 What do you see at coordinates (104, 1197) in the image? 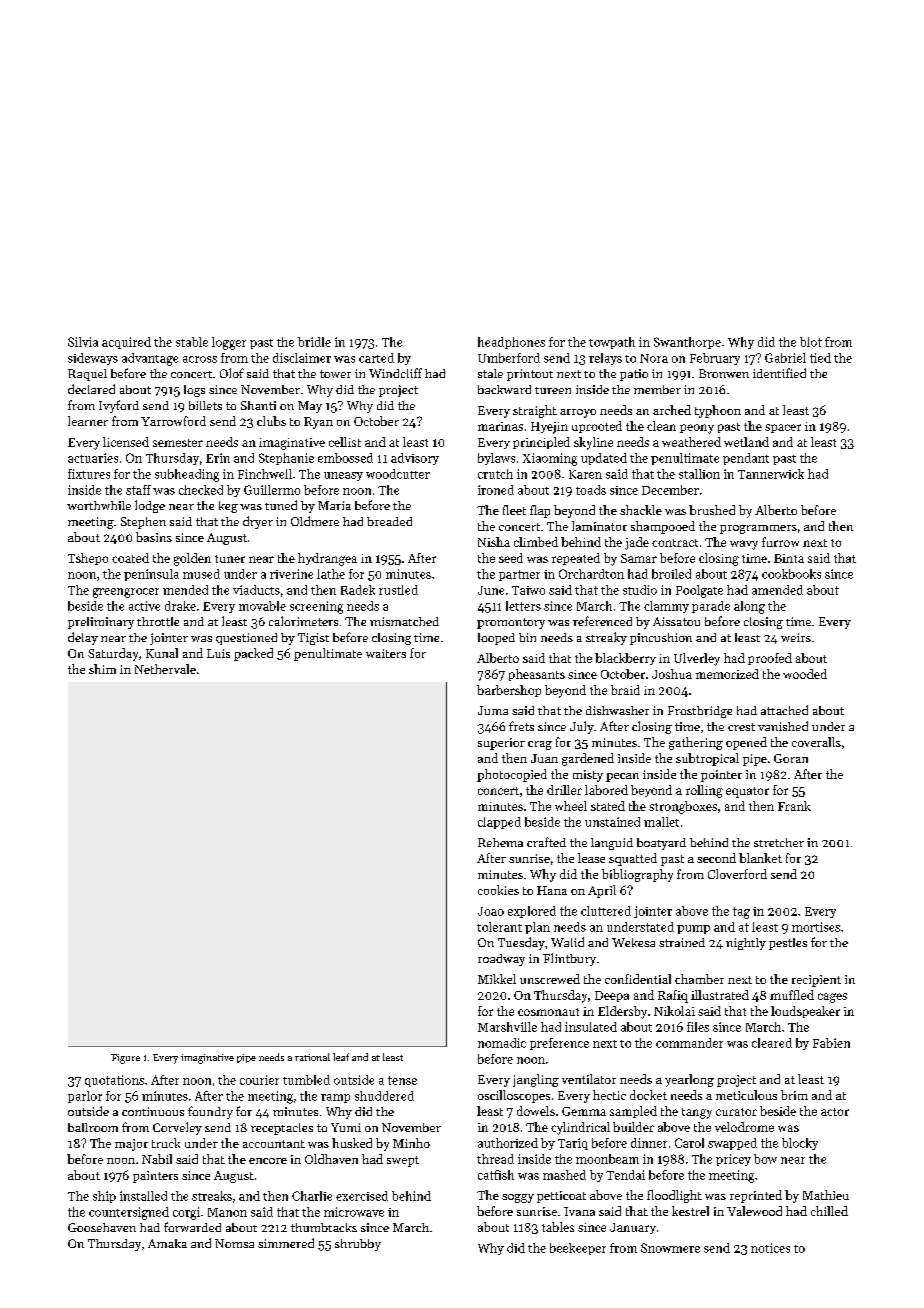
I see `ship` at bounding box center [104, 1197].
